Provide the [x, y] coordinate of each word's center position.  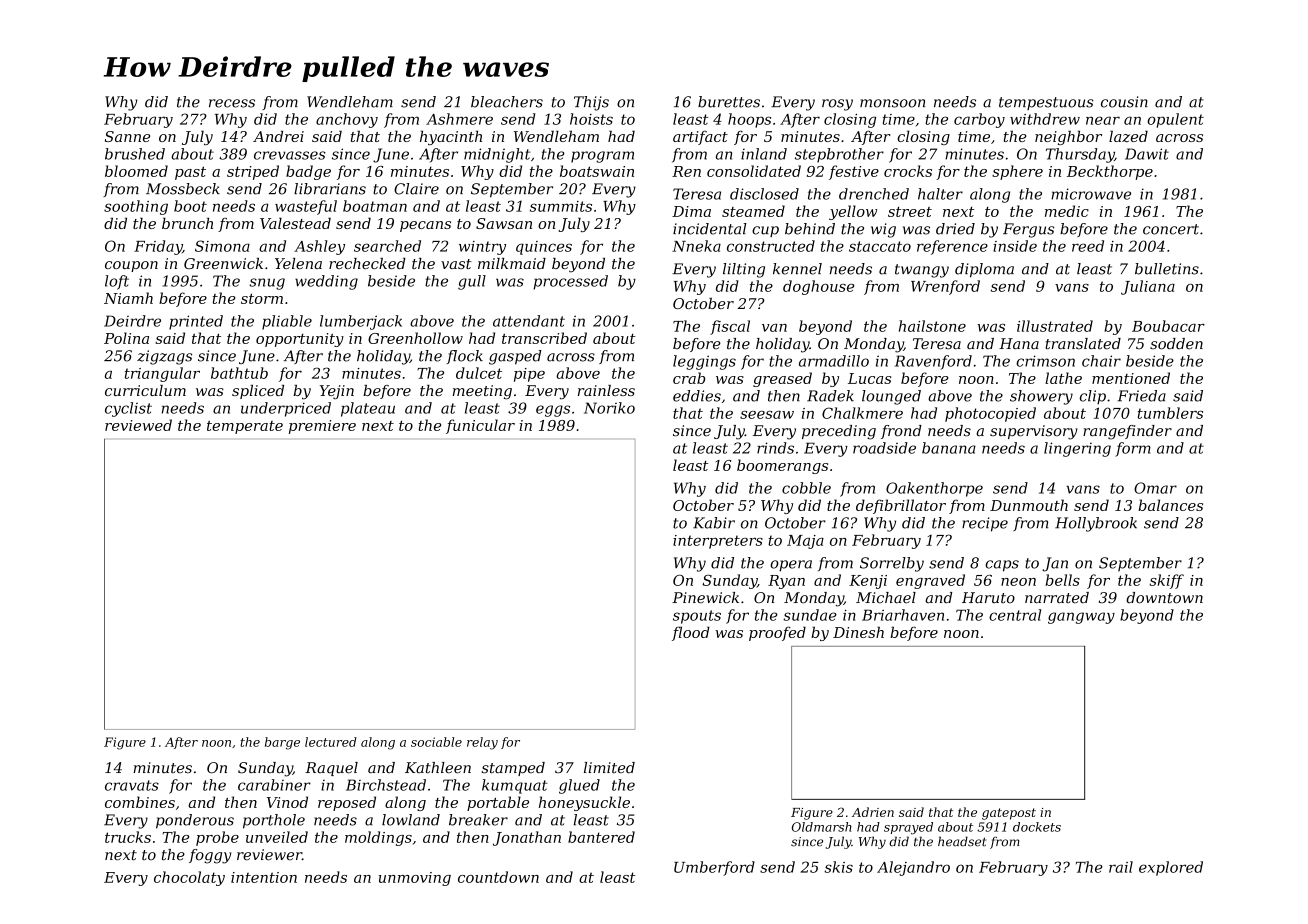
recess [232, 103]
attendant [529, 321]
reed [1088, 246]
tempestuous [1046, 103]
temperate [245, 427]
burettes [729, 102]
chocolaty [189, 878]
